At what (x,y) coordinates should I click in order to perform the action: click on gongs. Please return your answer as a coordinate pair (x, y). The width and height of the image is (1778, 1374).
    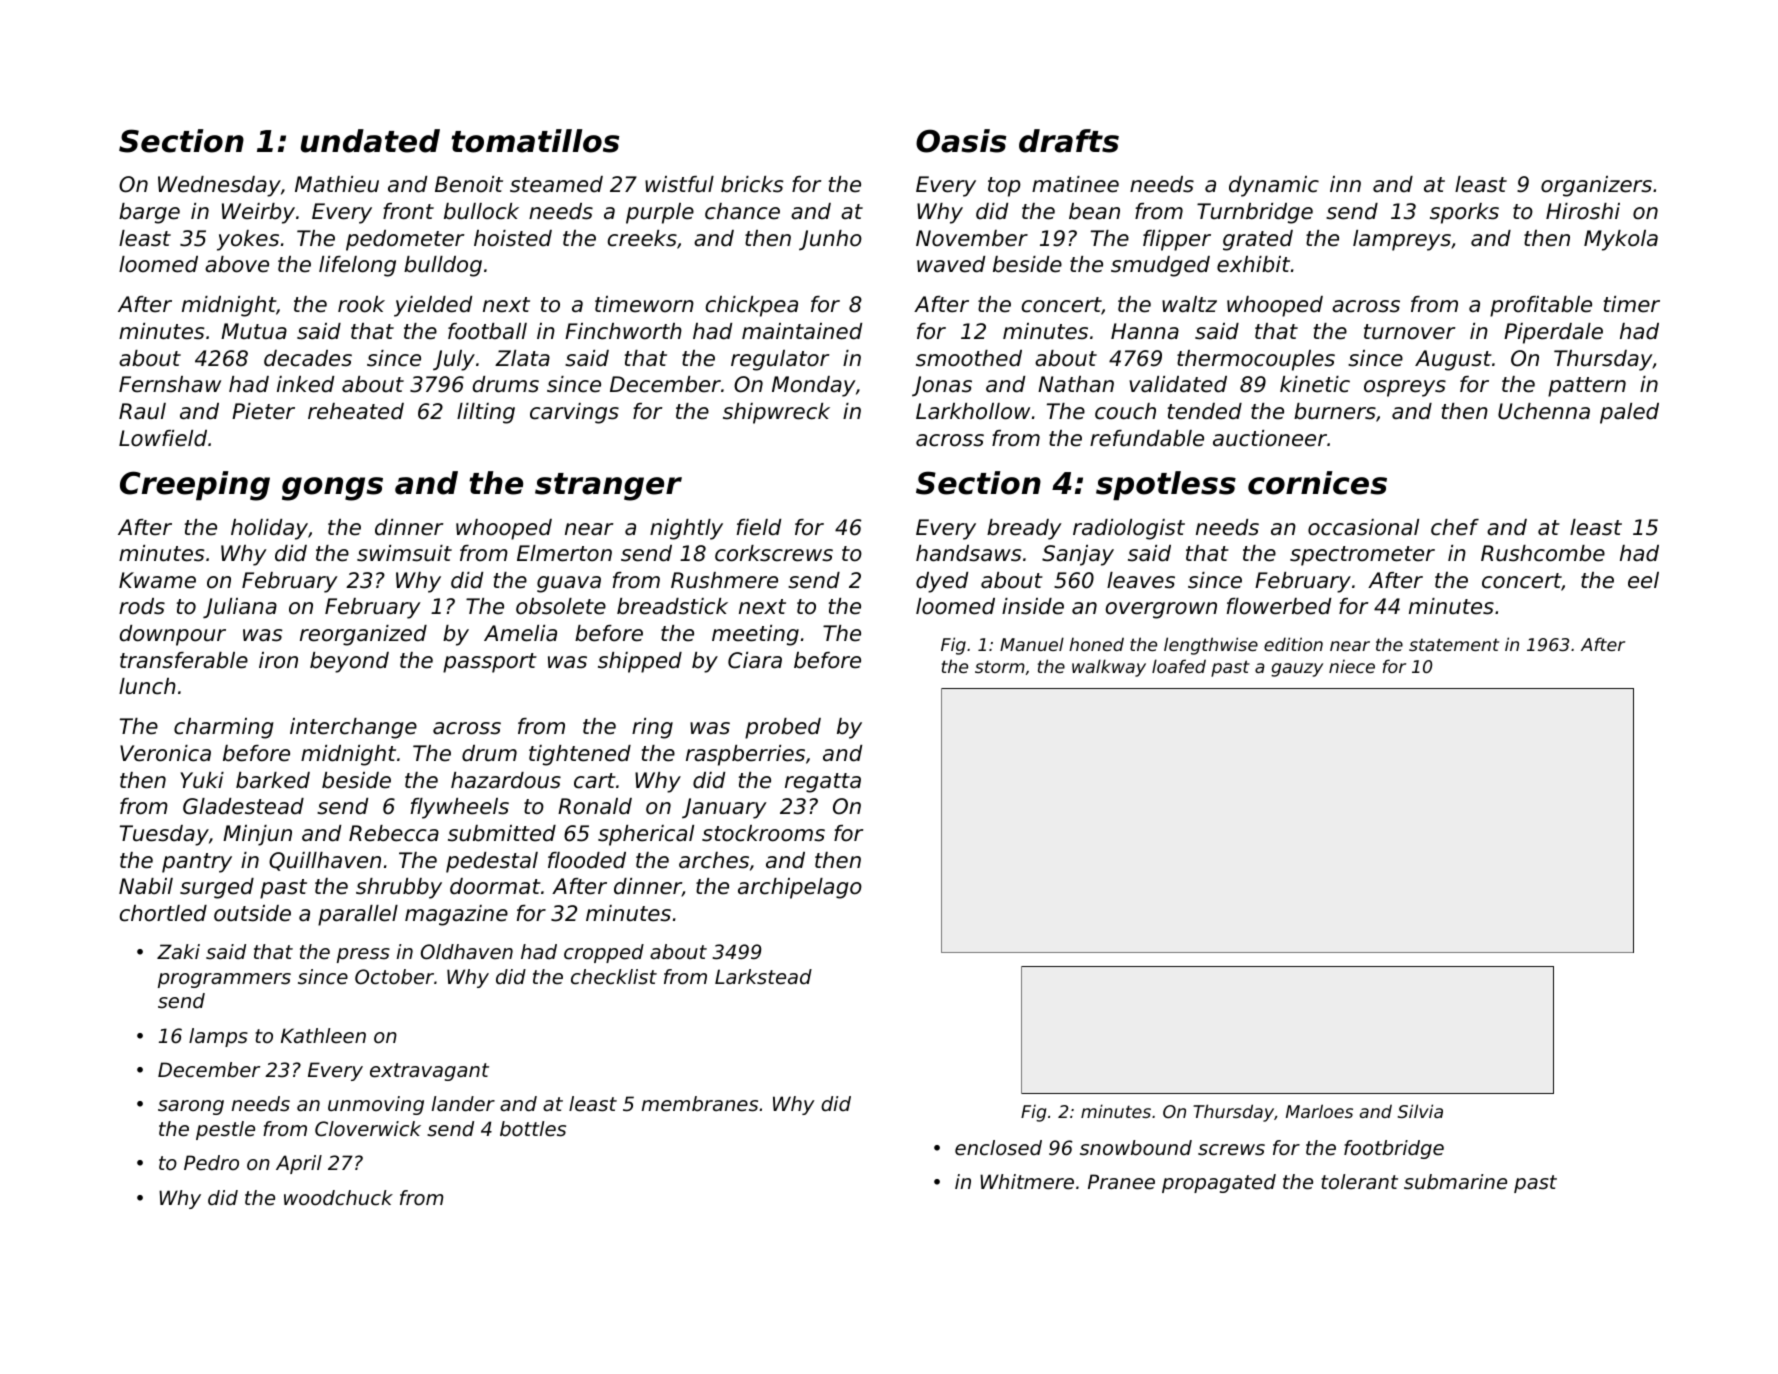
    Looking at the image, I should click on (332, 489).
